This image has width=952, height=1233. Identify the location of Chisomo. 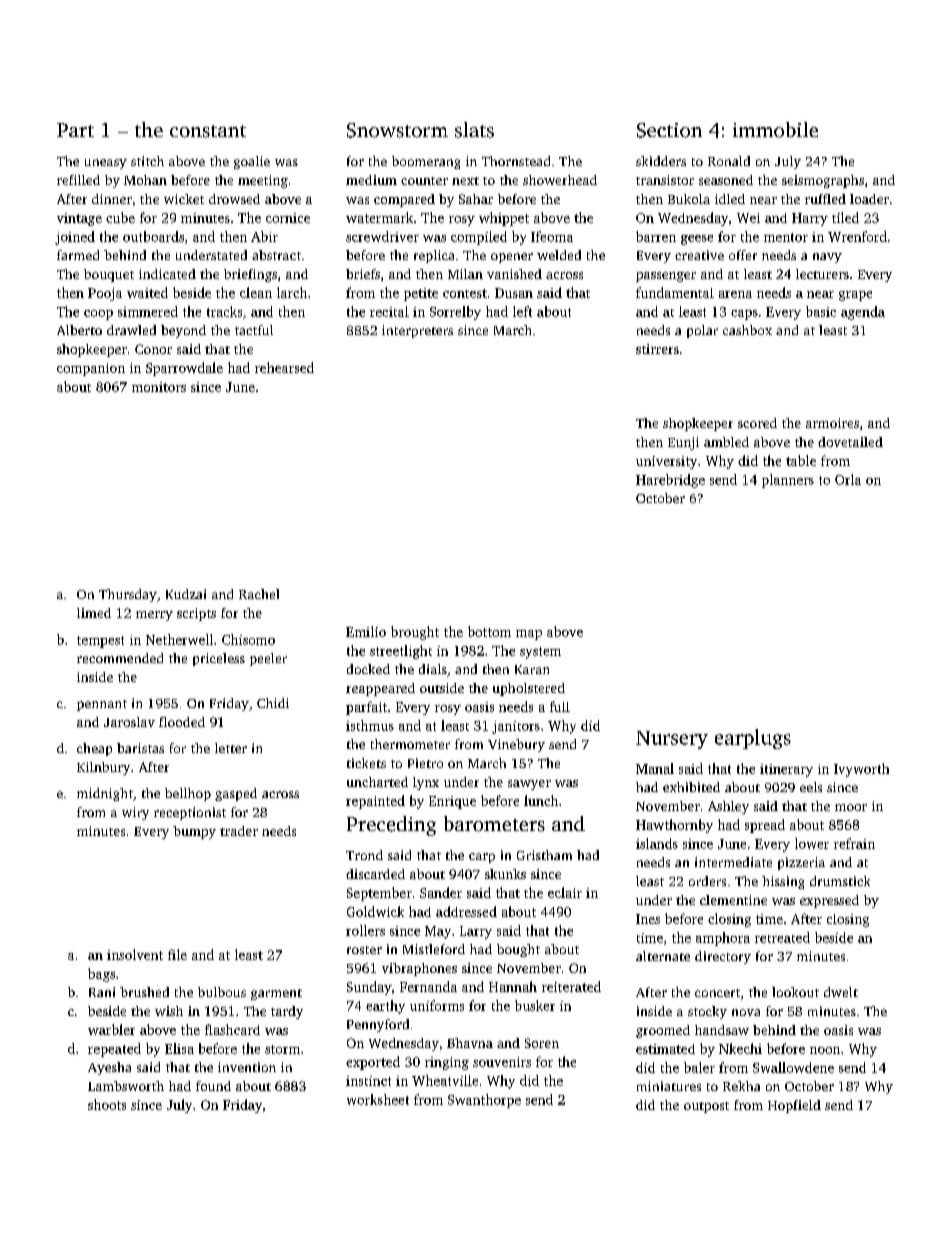
(248, 639).
